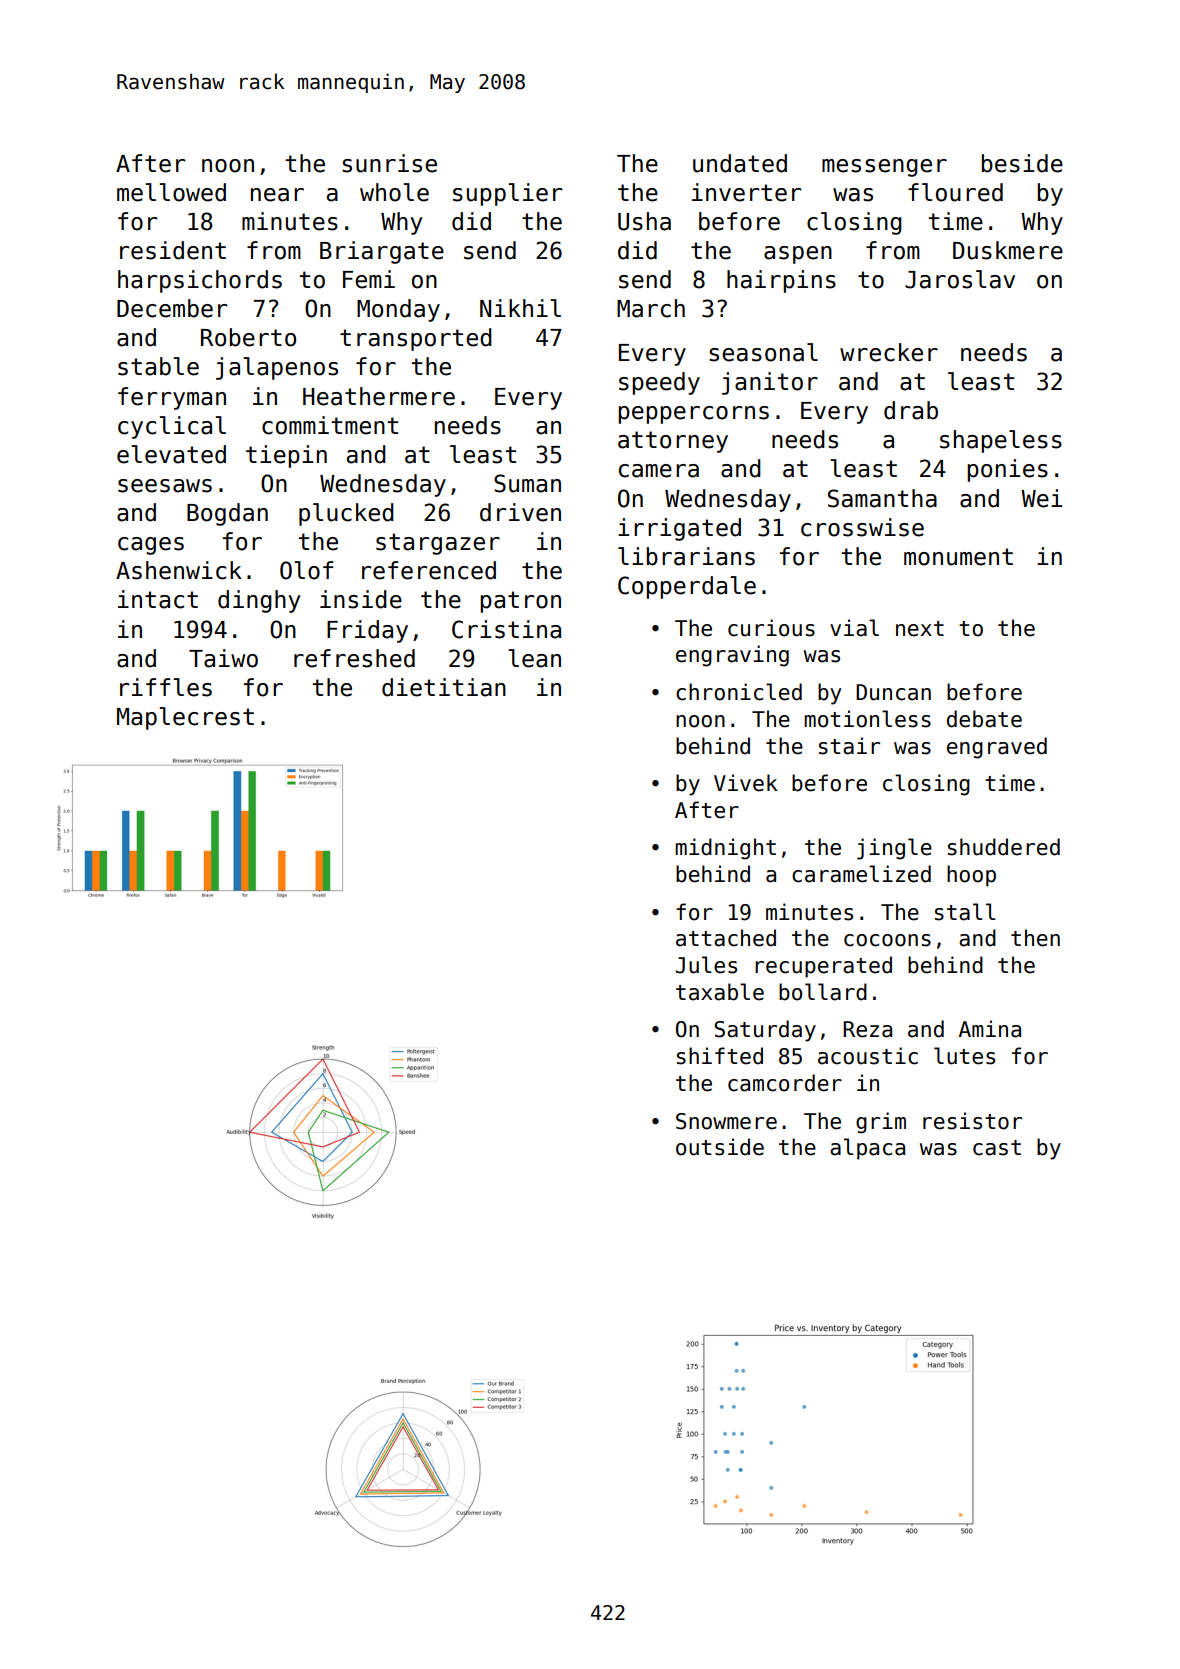 The height and width of the page is (1669, 1180). Describe the element at coordinates (960, 279) in the page. I see `Jaroslav` at that location.
